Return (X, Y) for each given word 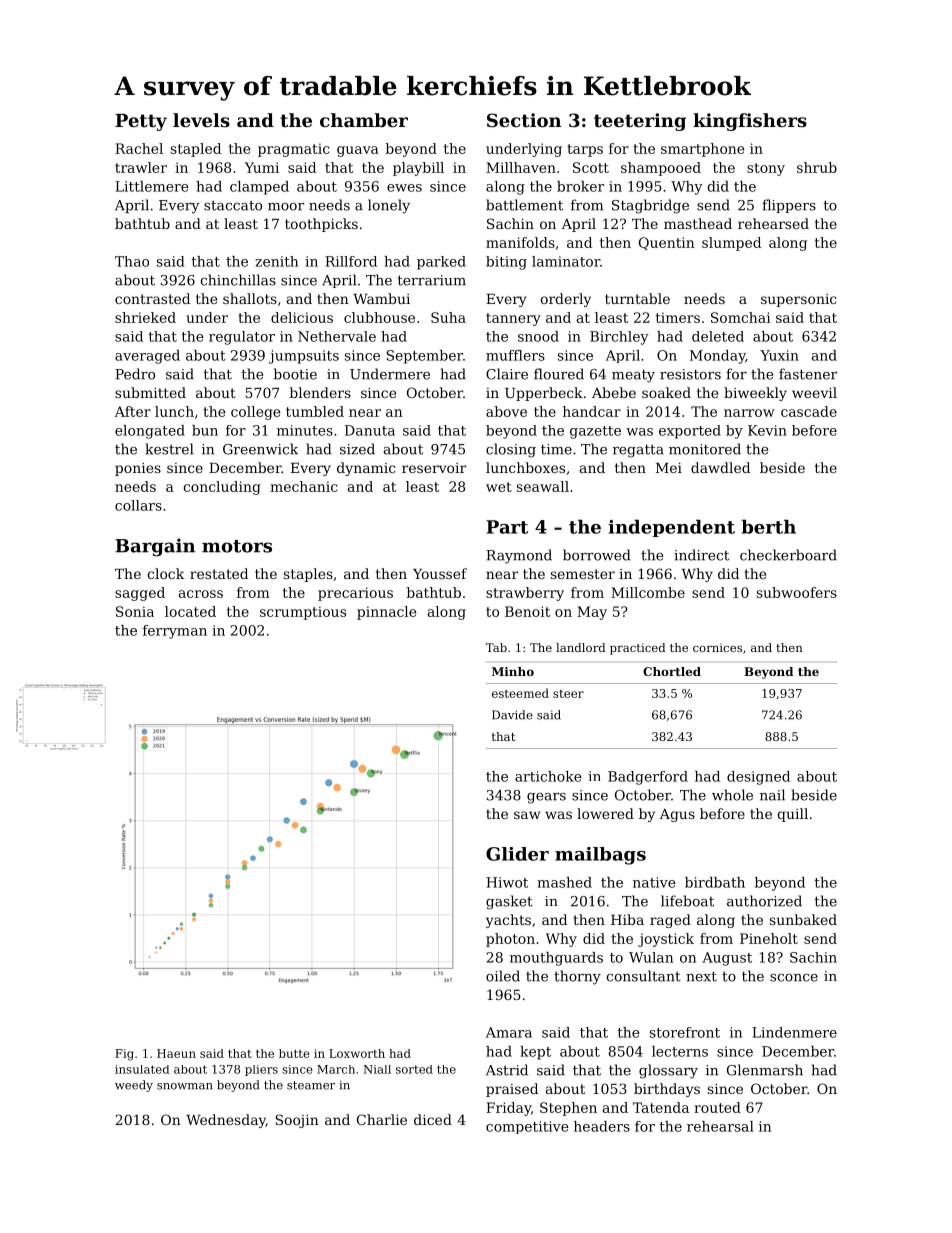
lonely (389, 206)
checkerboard (788, 555)
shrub (817, 167)
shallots (250, 298)
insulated (142, 1069)
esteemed (520, 693)
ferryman (175, 632)
